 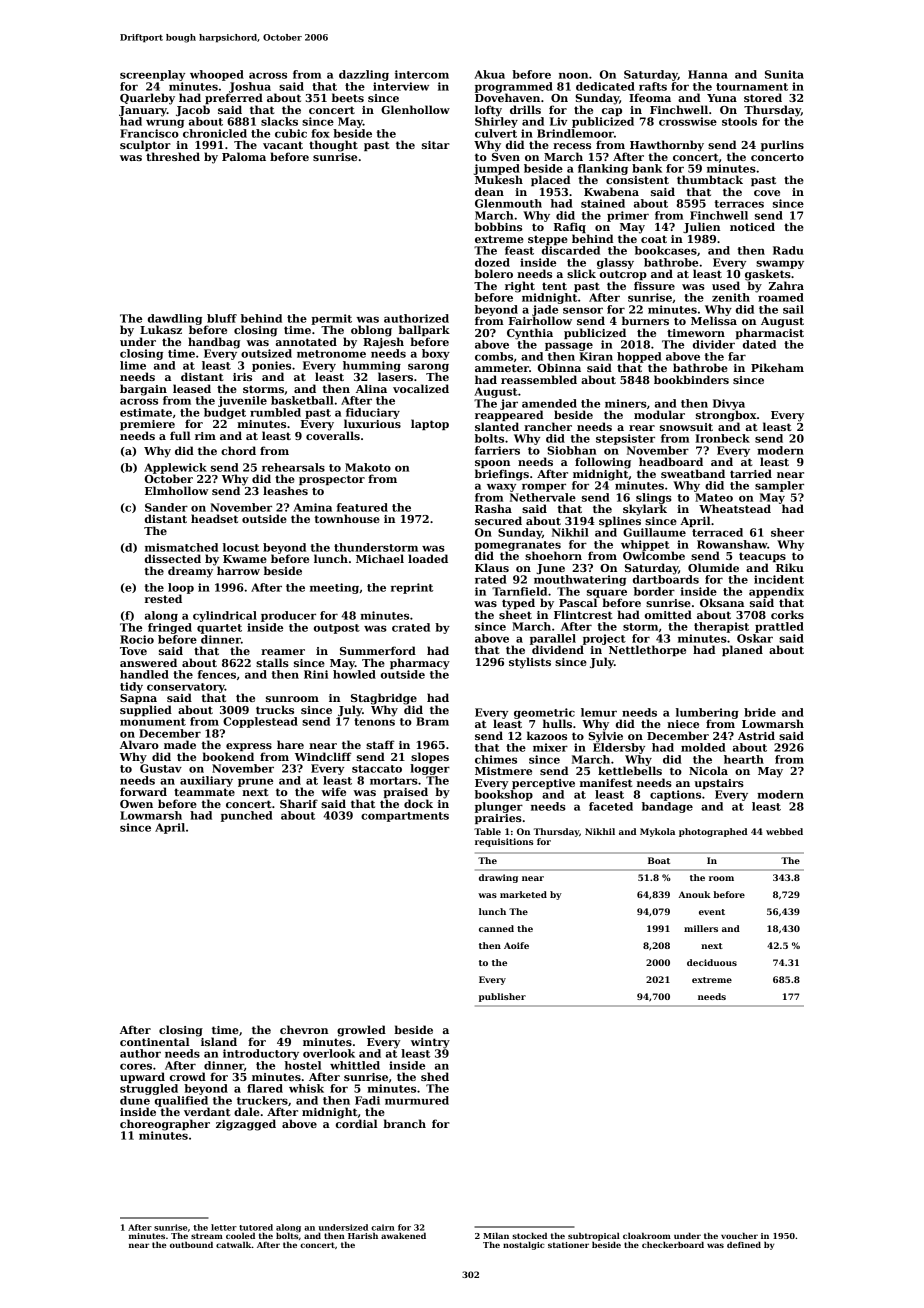 I want to click on purlins, so click(x=782, y=145).
